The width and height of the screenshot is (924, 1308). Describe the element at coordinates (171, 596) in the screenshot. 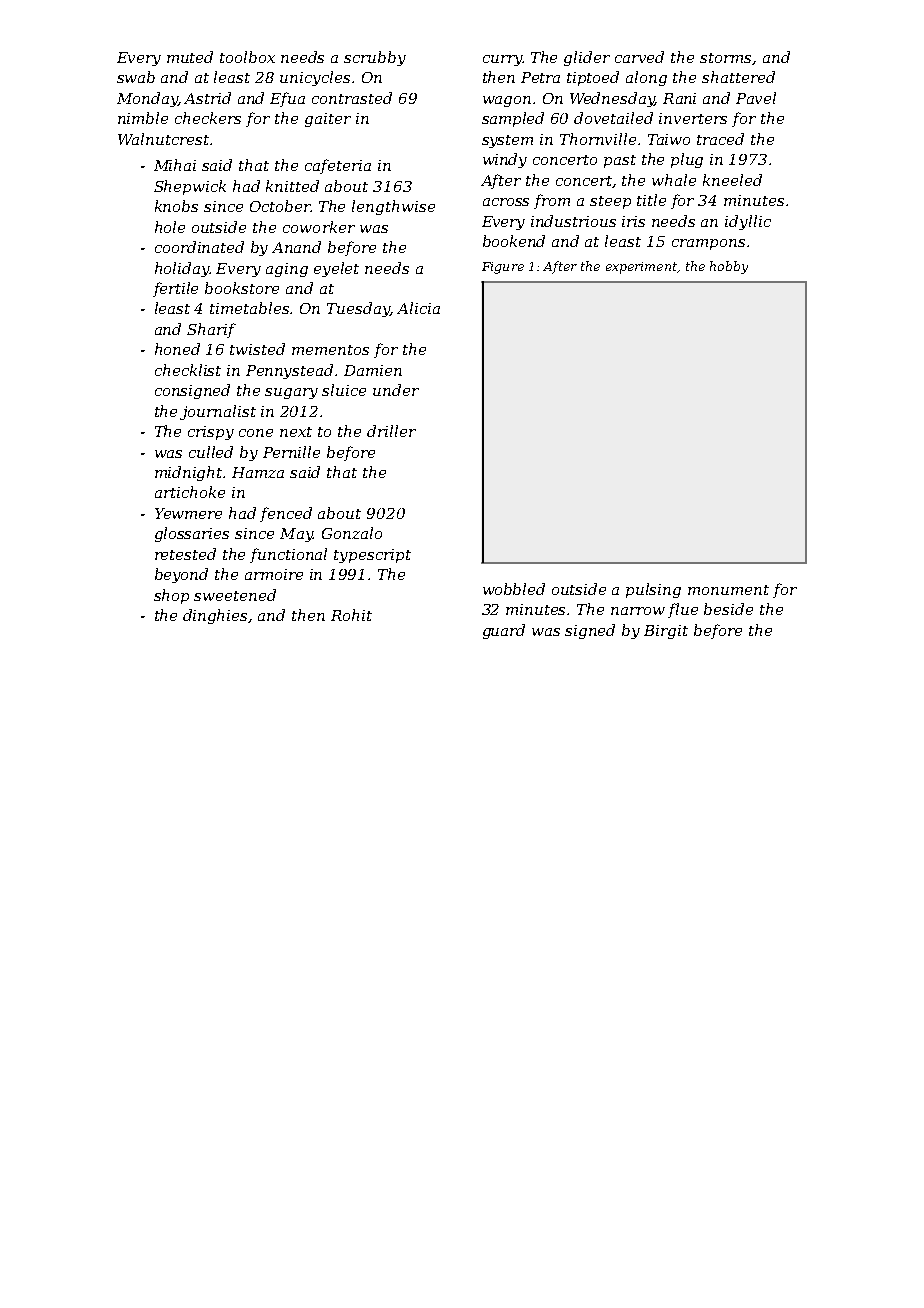

I see `shop` at that location.
